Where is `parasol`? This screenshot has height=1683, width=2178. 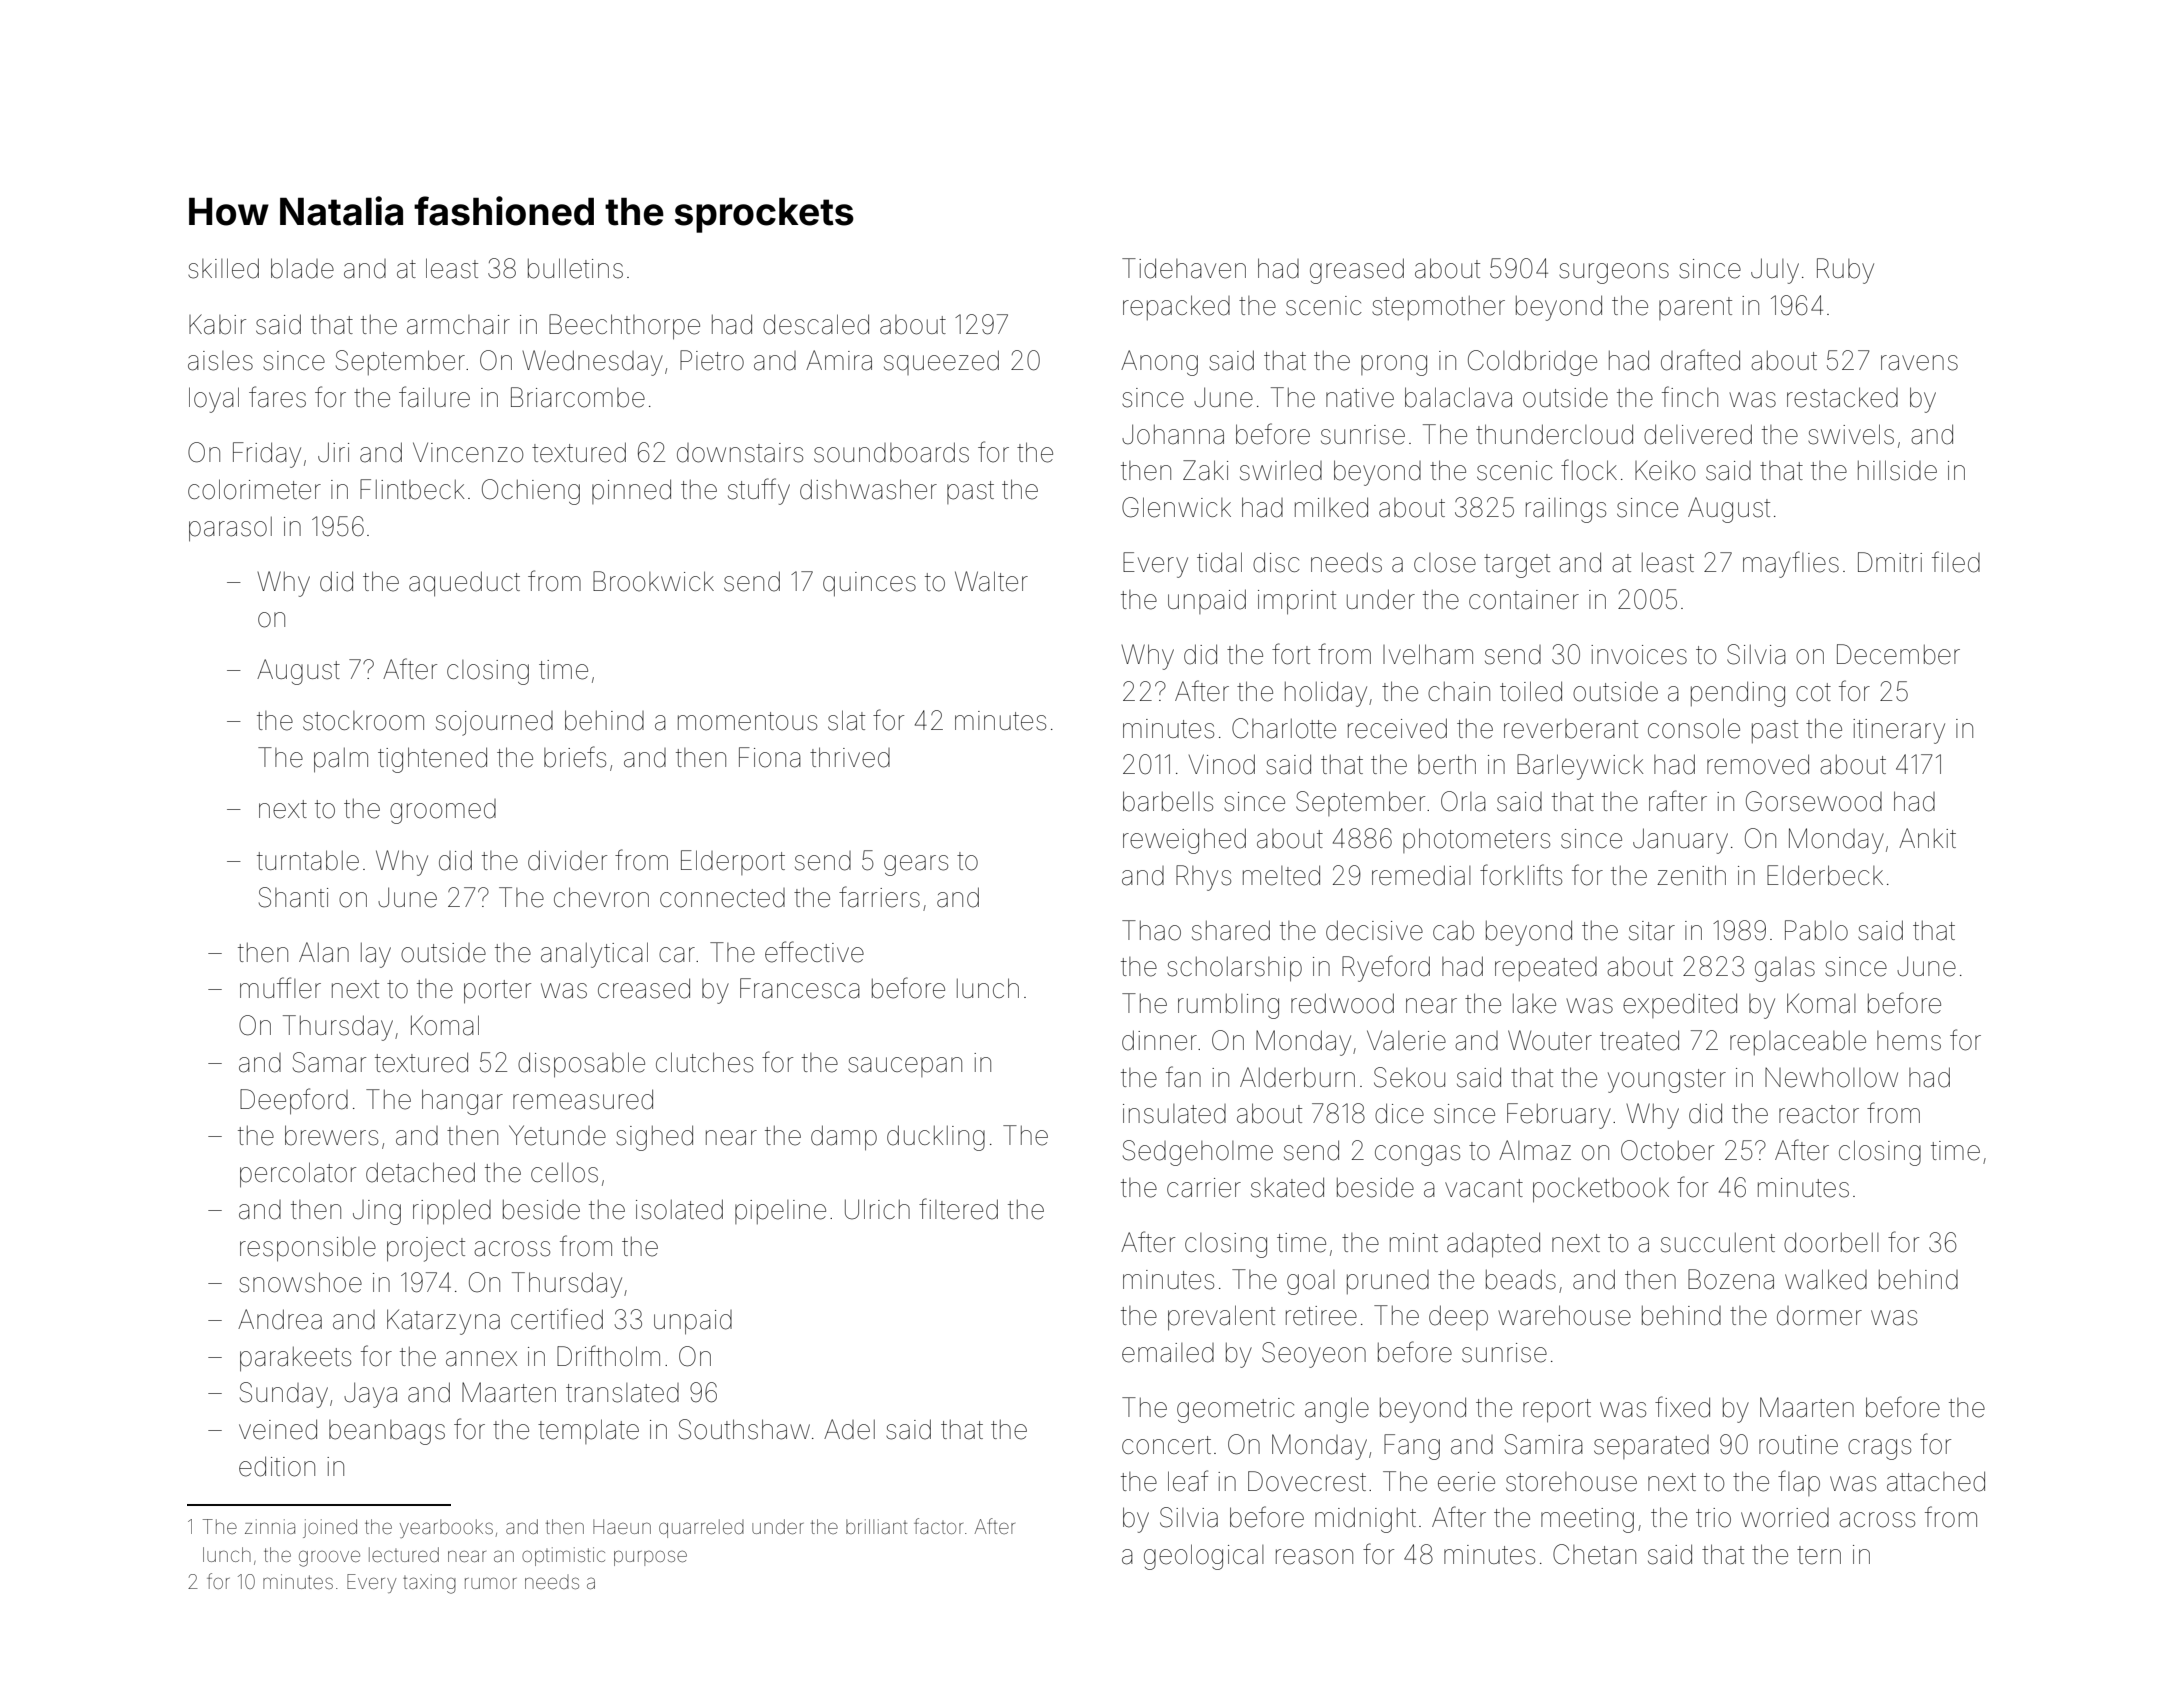 parasol is located at coordinates (230, 529).
